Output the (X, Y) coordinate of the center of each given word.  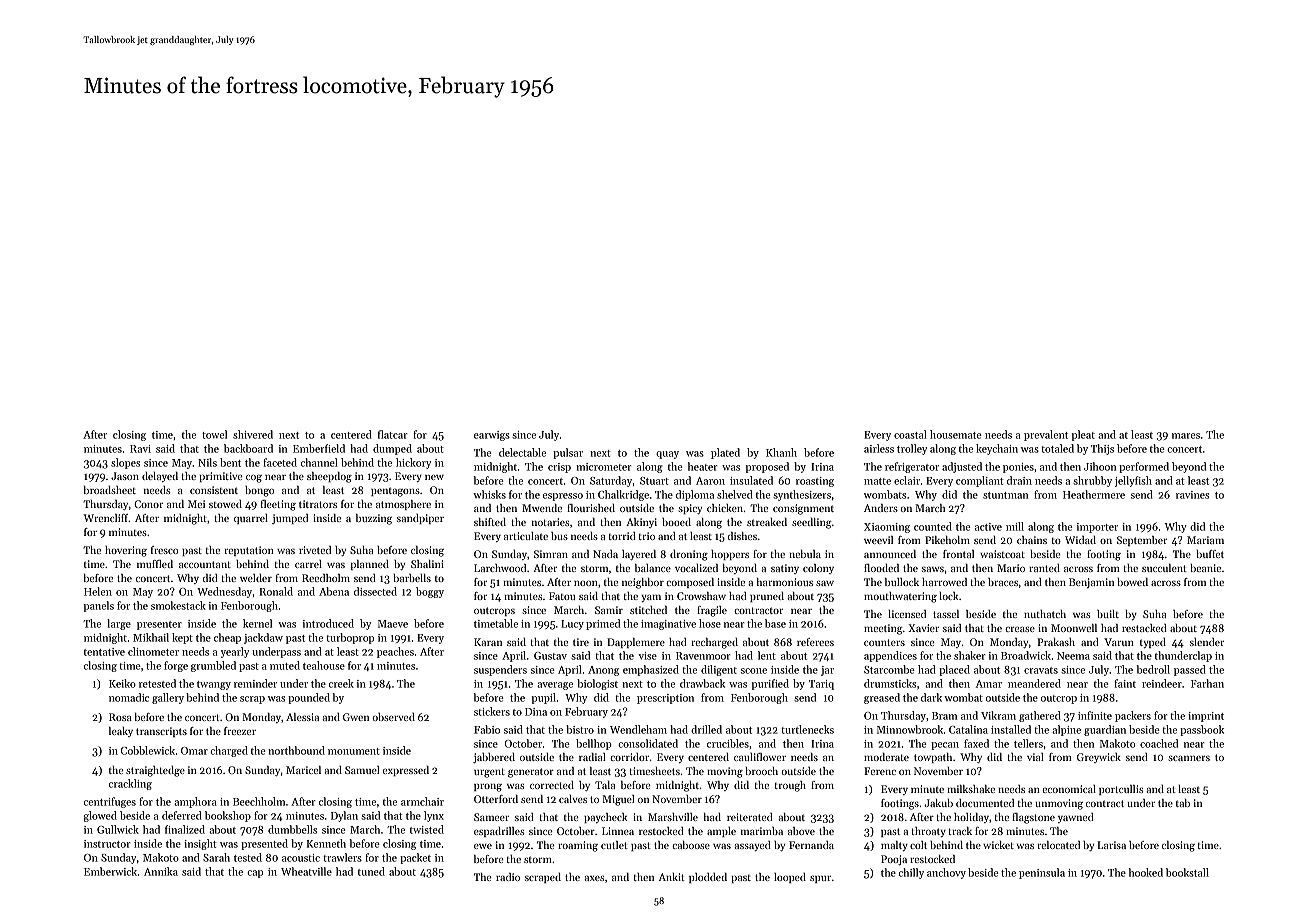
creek (341, 683)
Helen (98, 591)
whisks (489, 494)
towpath (933, 758)
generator (531, 773)
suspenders (500, 670)
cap (255, 874)
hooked (1146, 872)
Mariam (1205, 540)
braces (1003, 582)
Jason (125, 476)
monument (354, 751)
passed (1190, 670)
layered (639, 555)
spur (820, 879)
